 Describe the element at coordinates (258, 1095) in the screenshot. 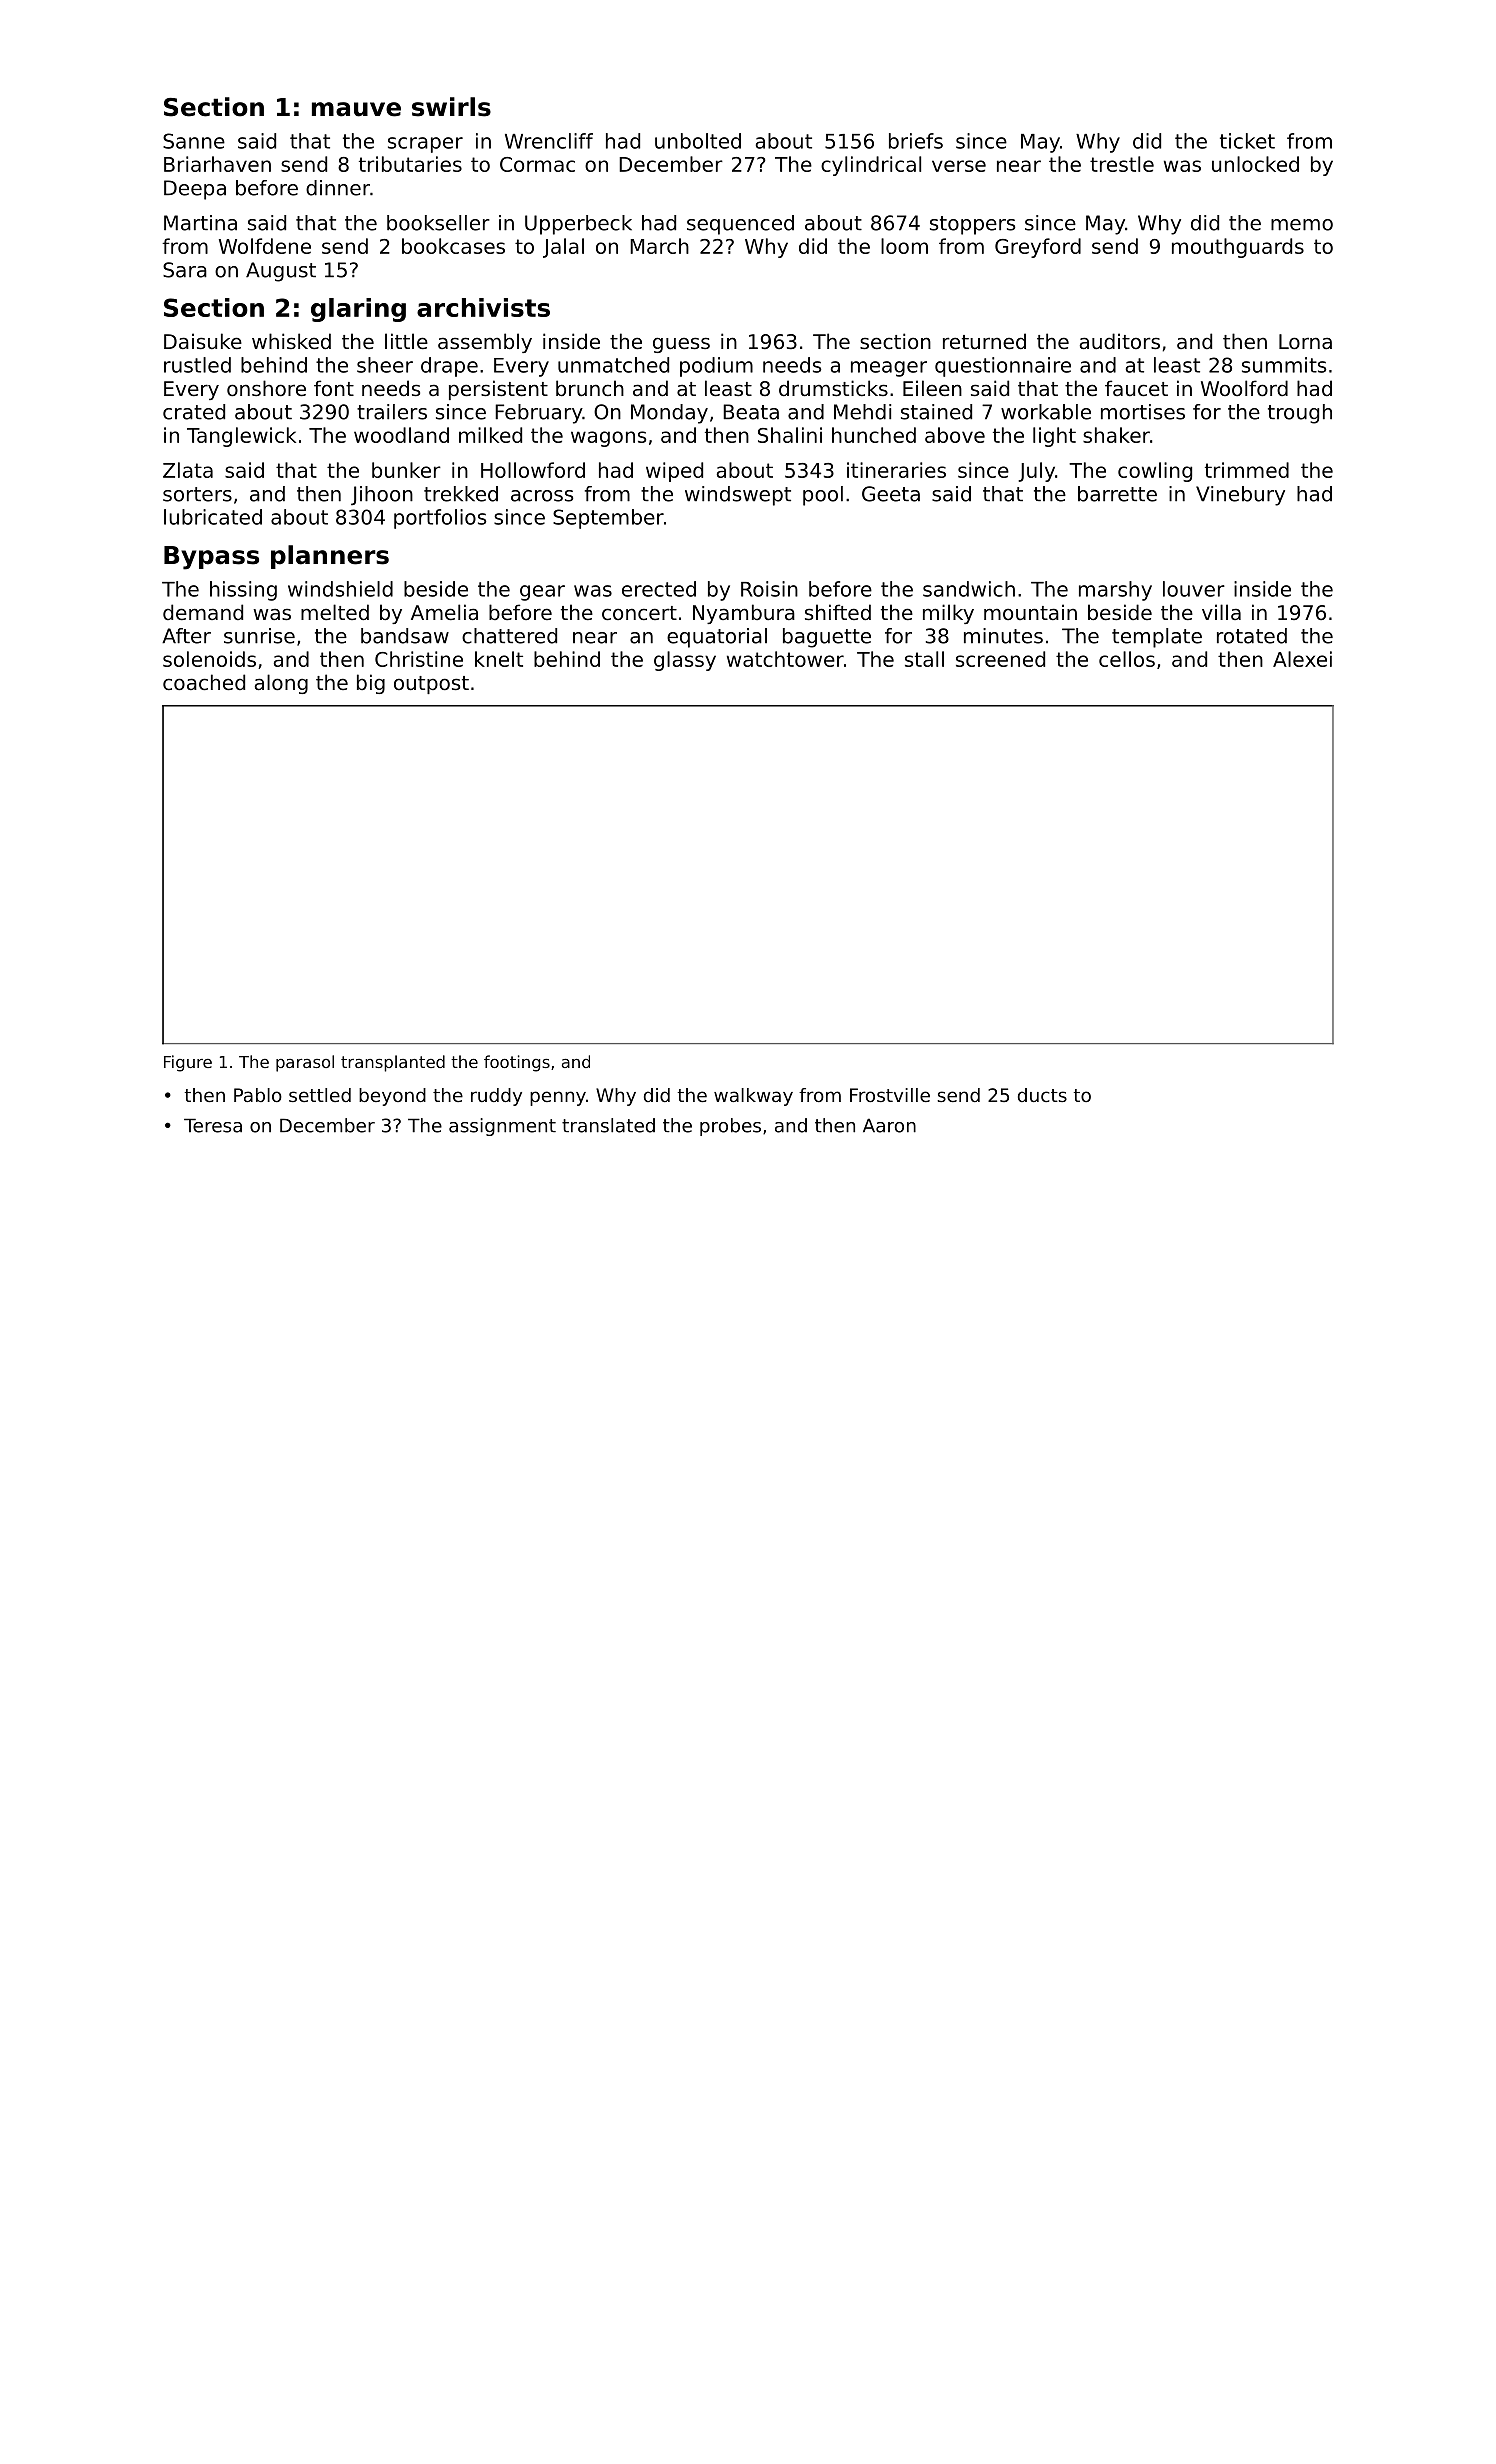

I see `Pablo` at that location.
